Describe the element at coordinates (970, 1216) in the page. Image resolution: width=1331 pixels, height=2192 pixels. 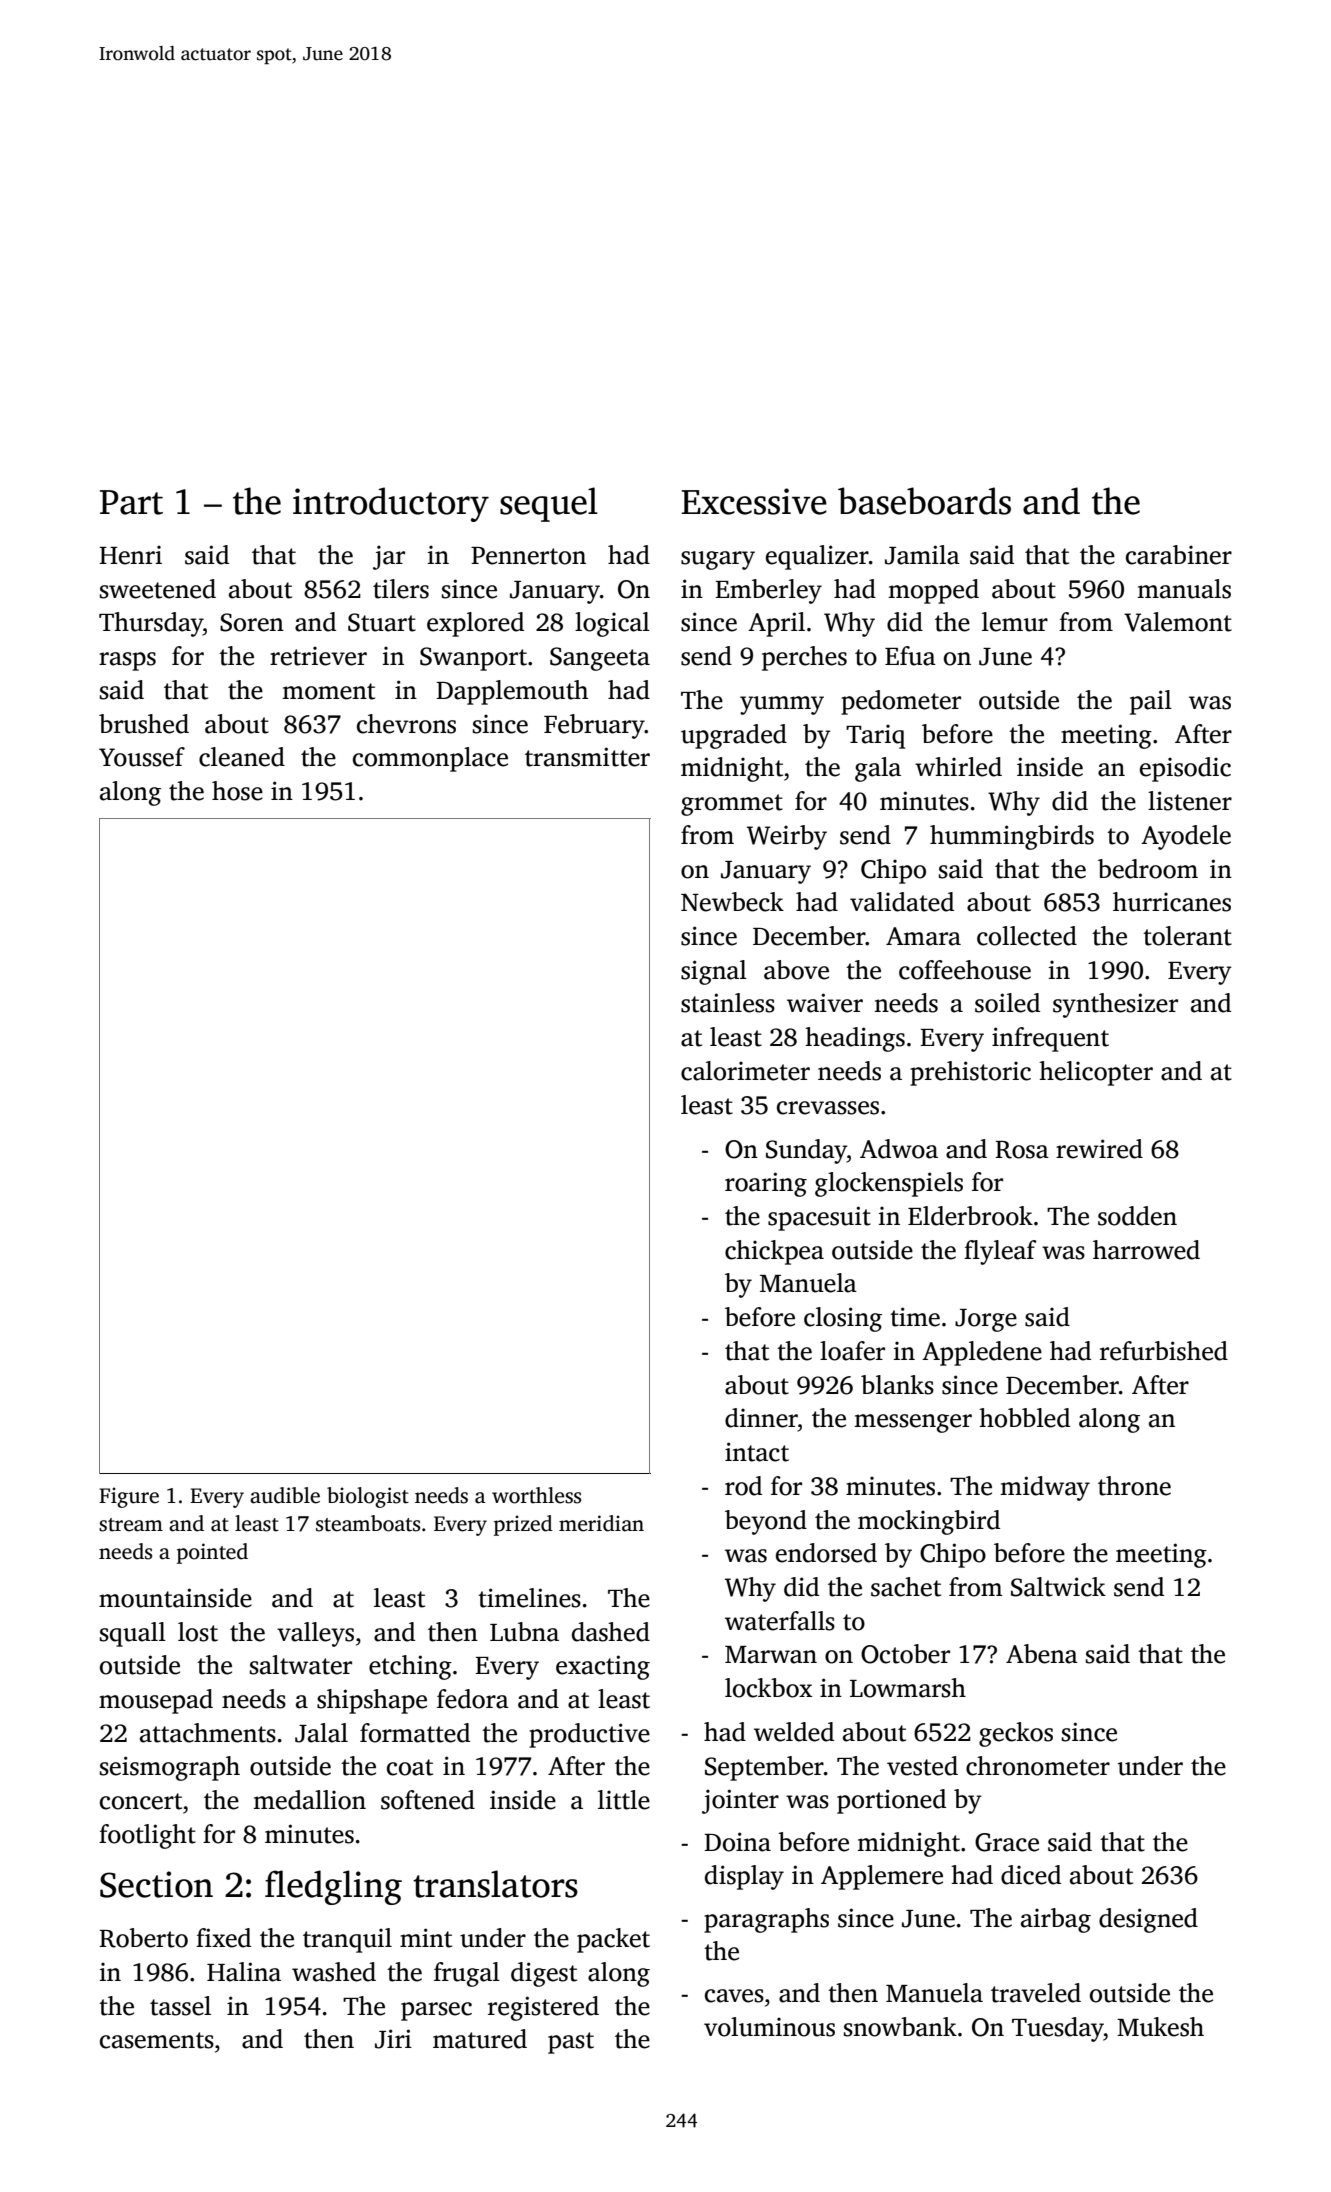
I see `Elderbrook` at that location.
